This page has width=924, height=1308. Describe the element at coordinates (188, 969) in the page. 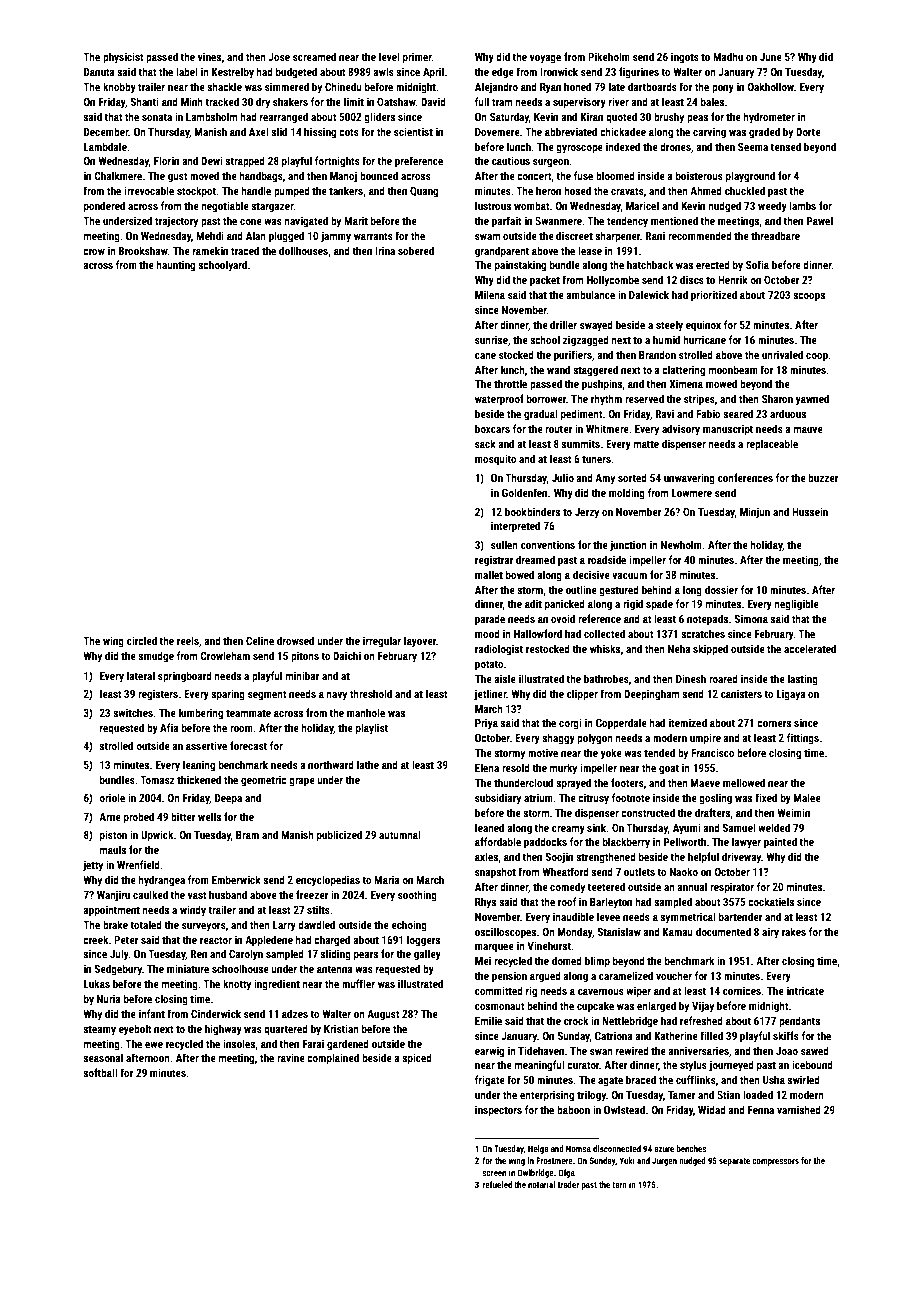

I see `miniature` at that location.
